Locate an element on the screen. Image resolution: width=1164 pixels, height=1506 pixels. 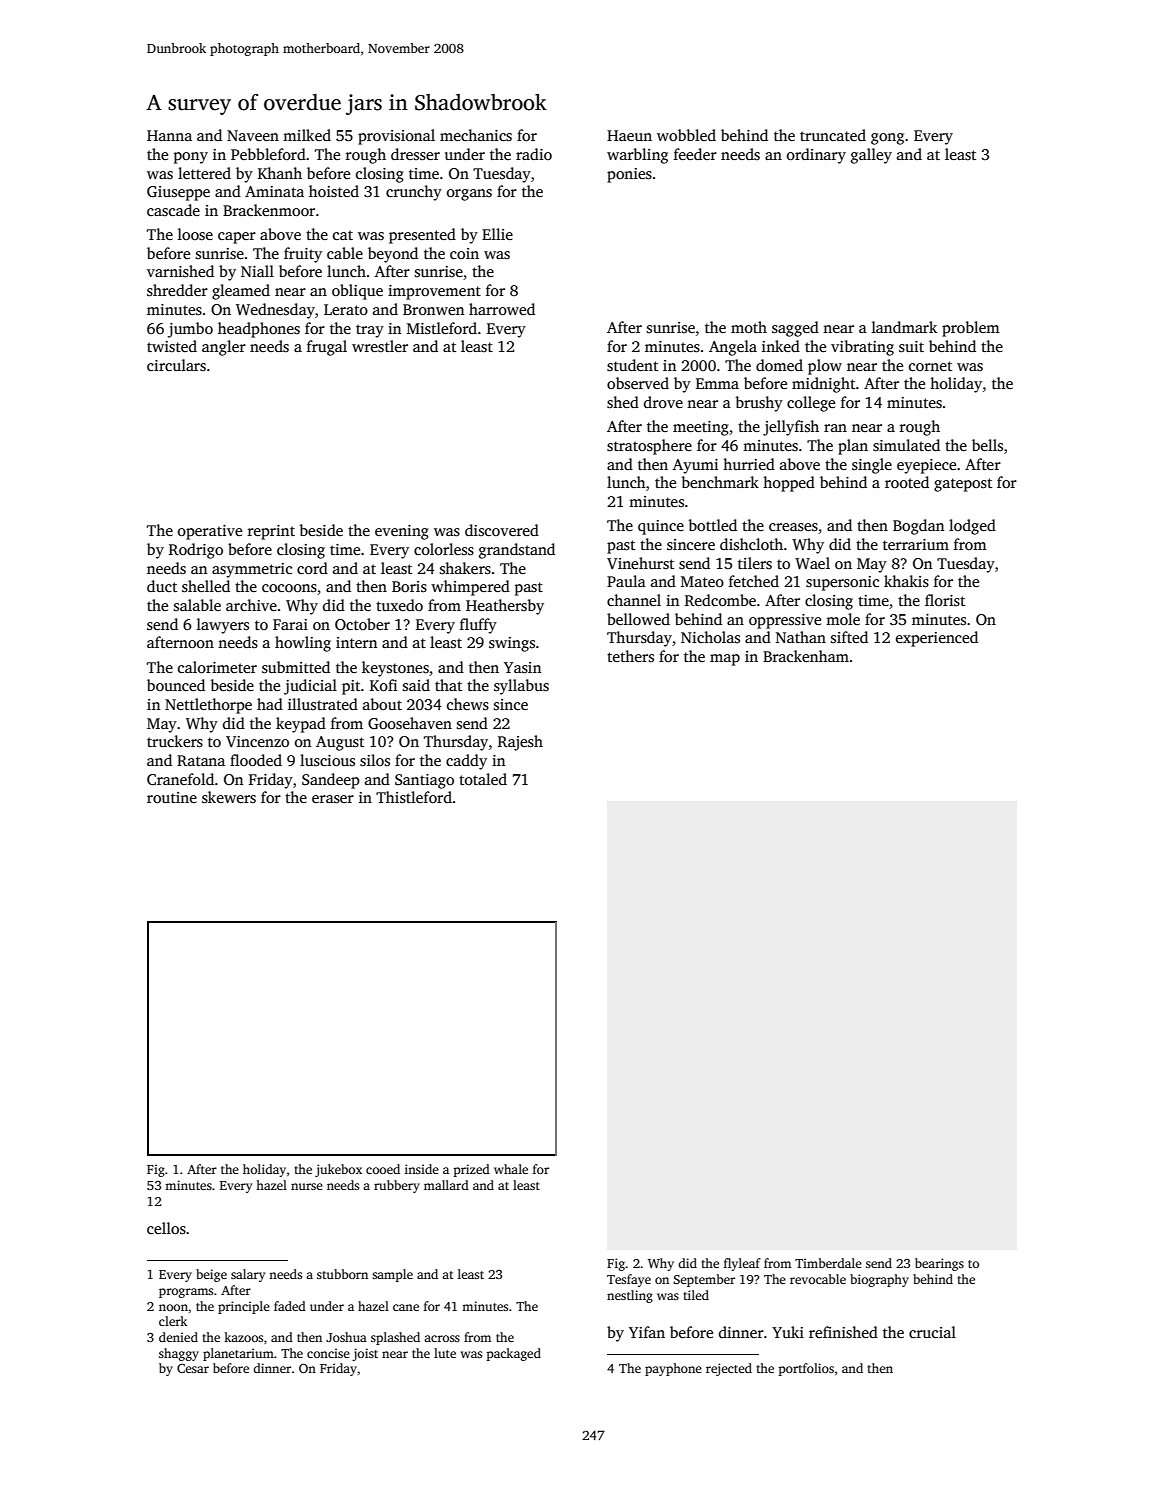
Naveen is located at coordinates (253, 135).
